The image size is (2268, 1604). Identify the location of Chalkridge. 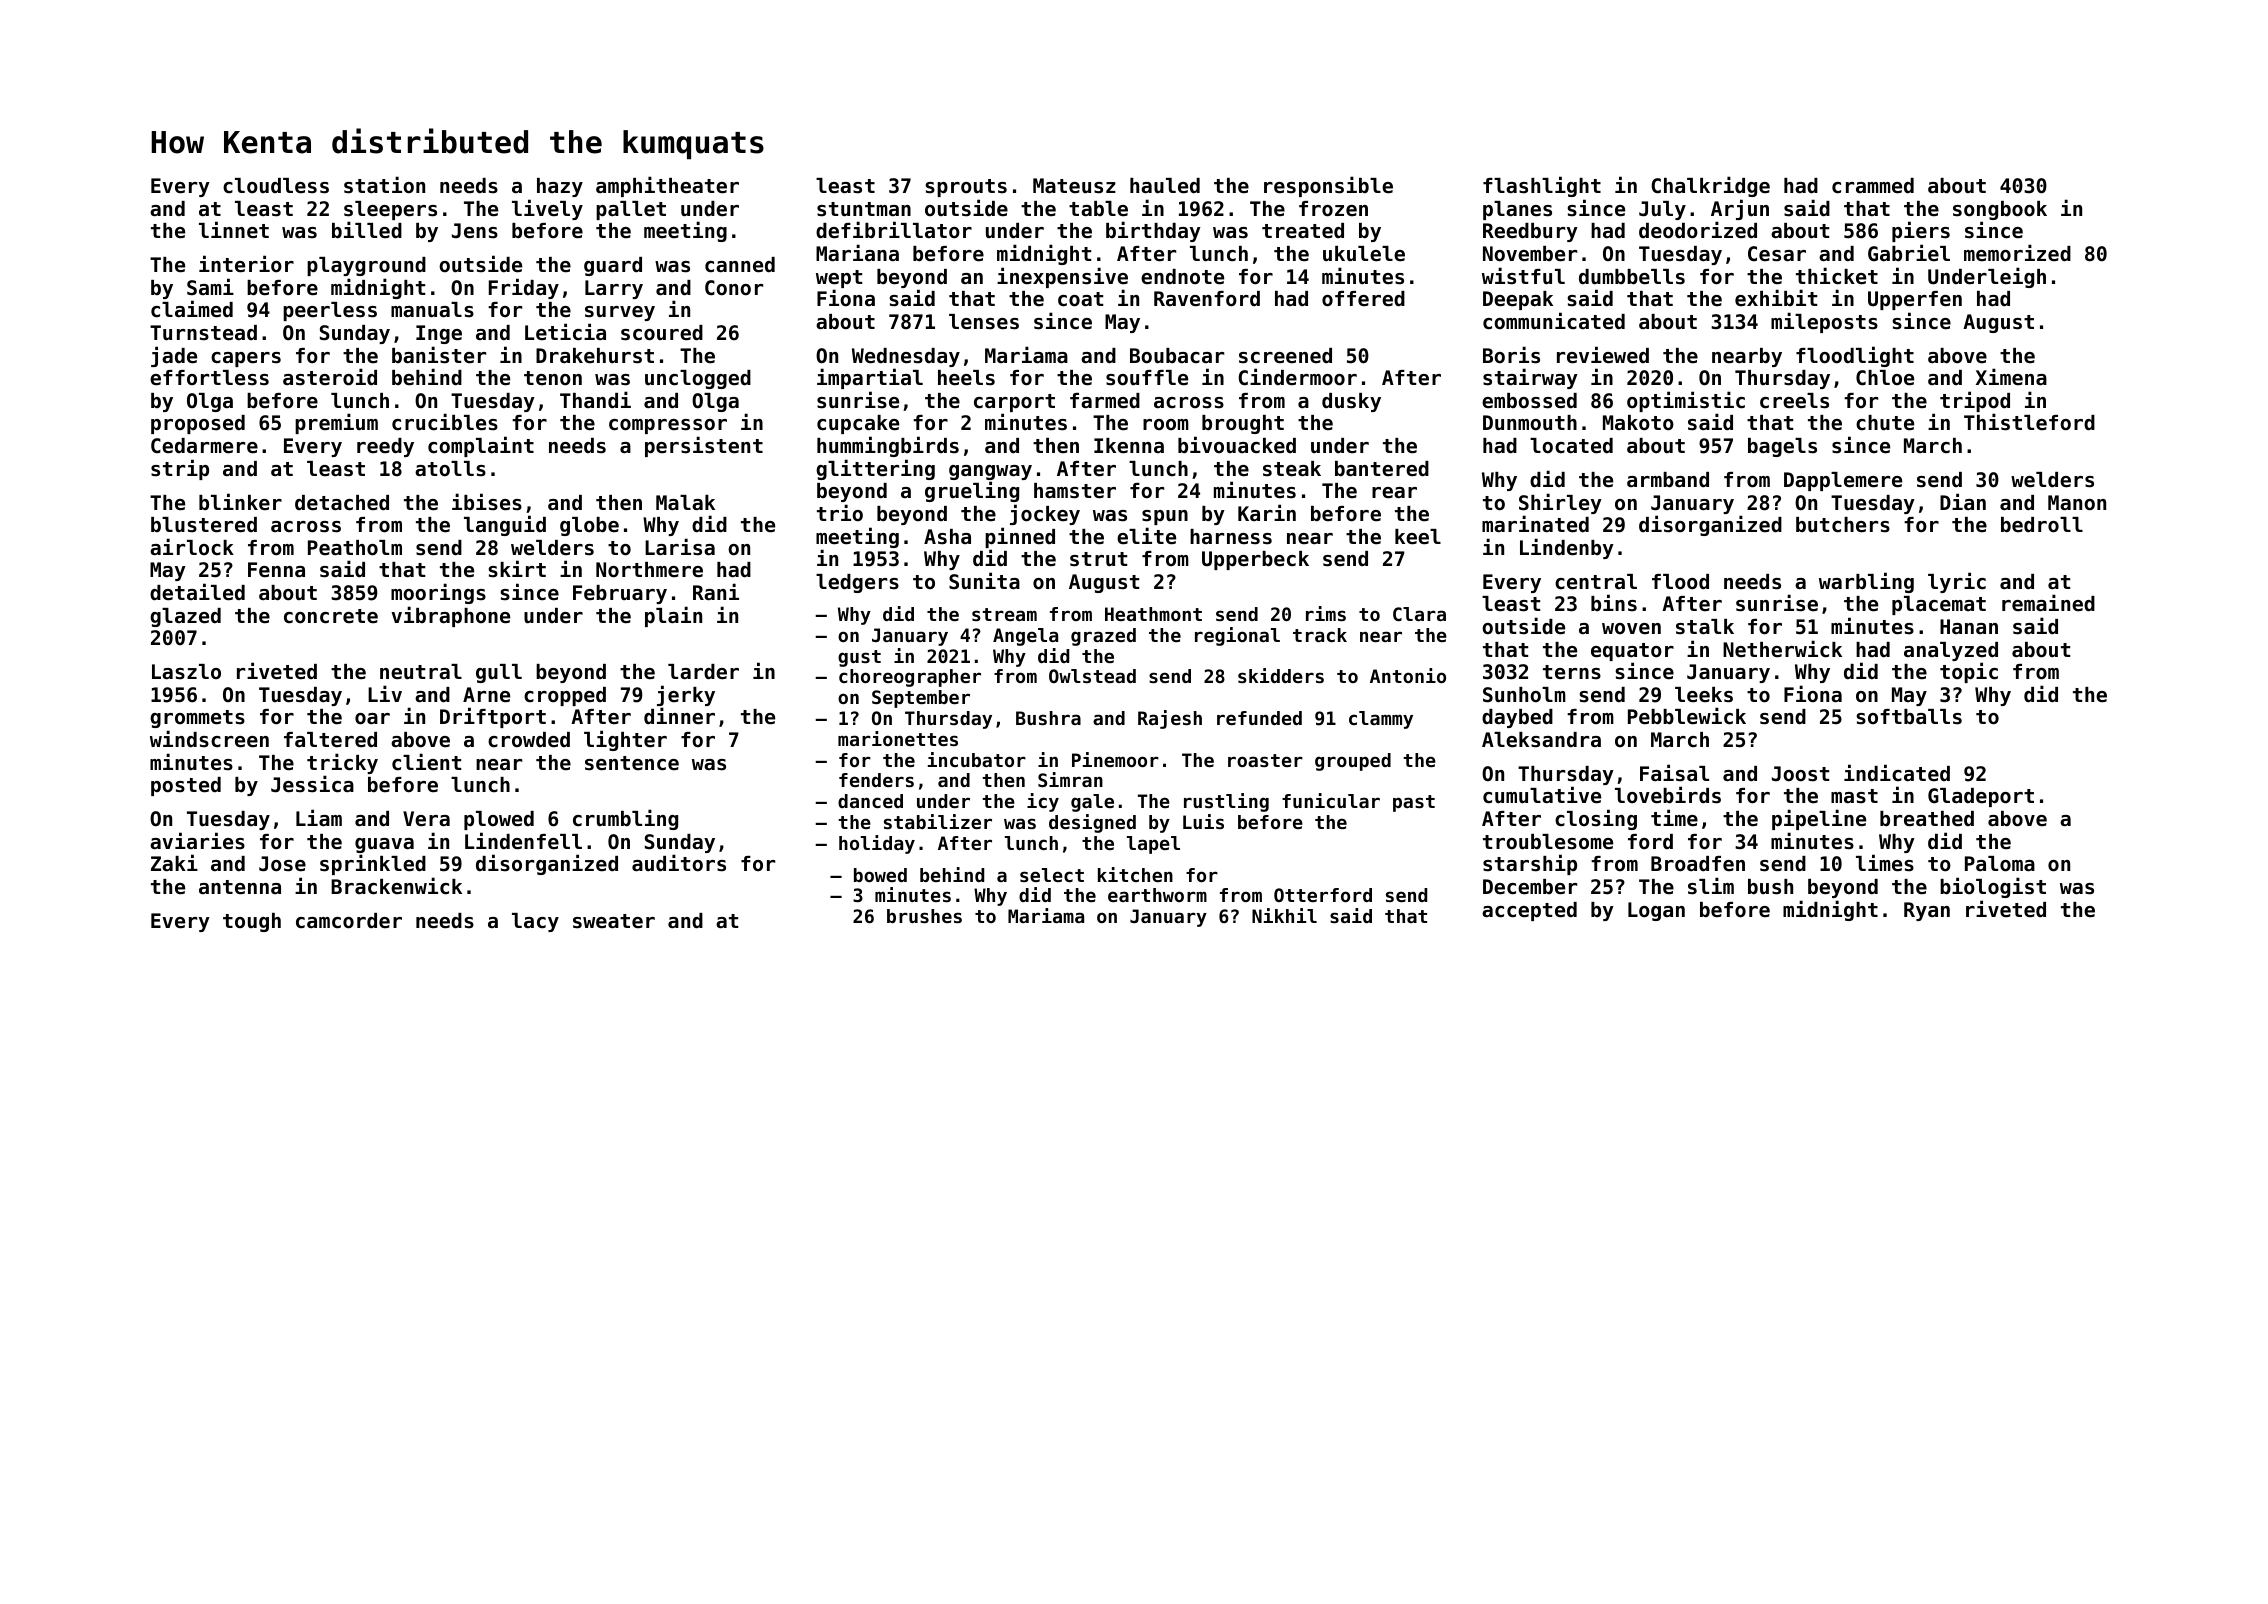
(1710, 186).
